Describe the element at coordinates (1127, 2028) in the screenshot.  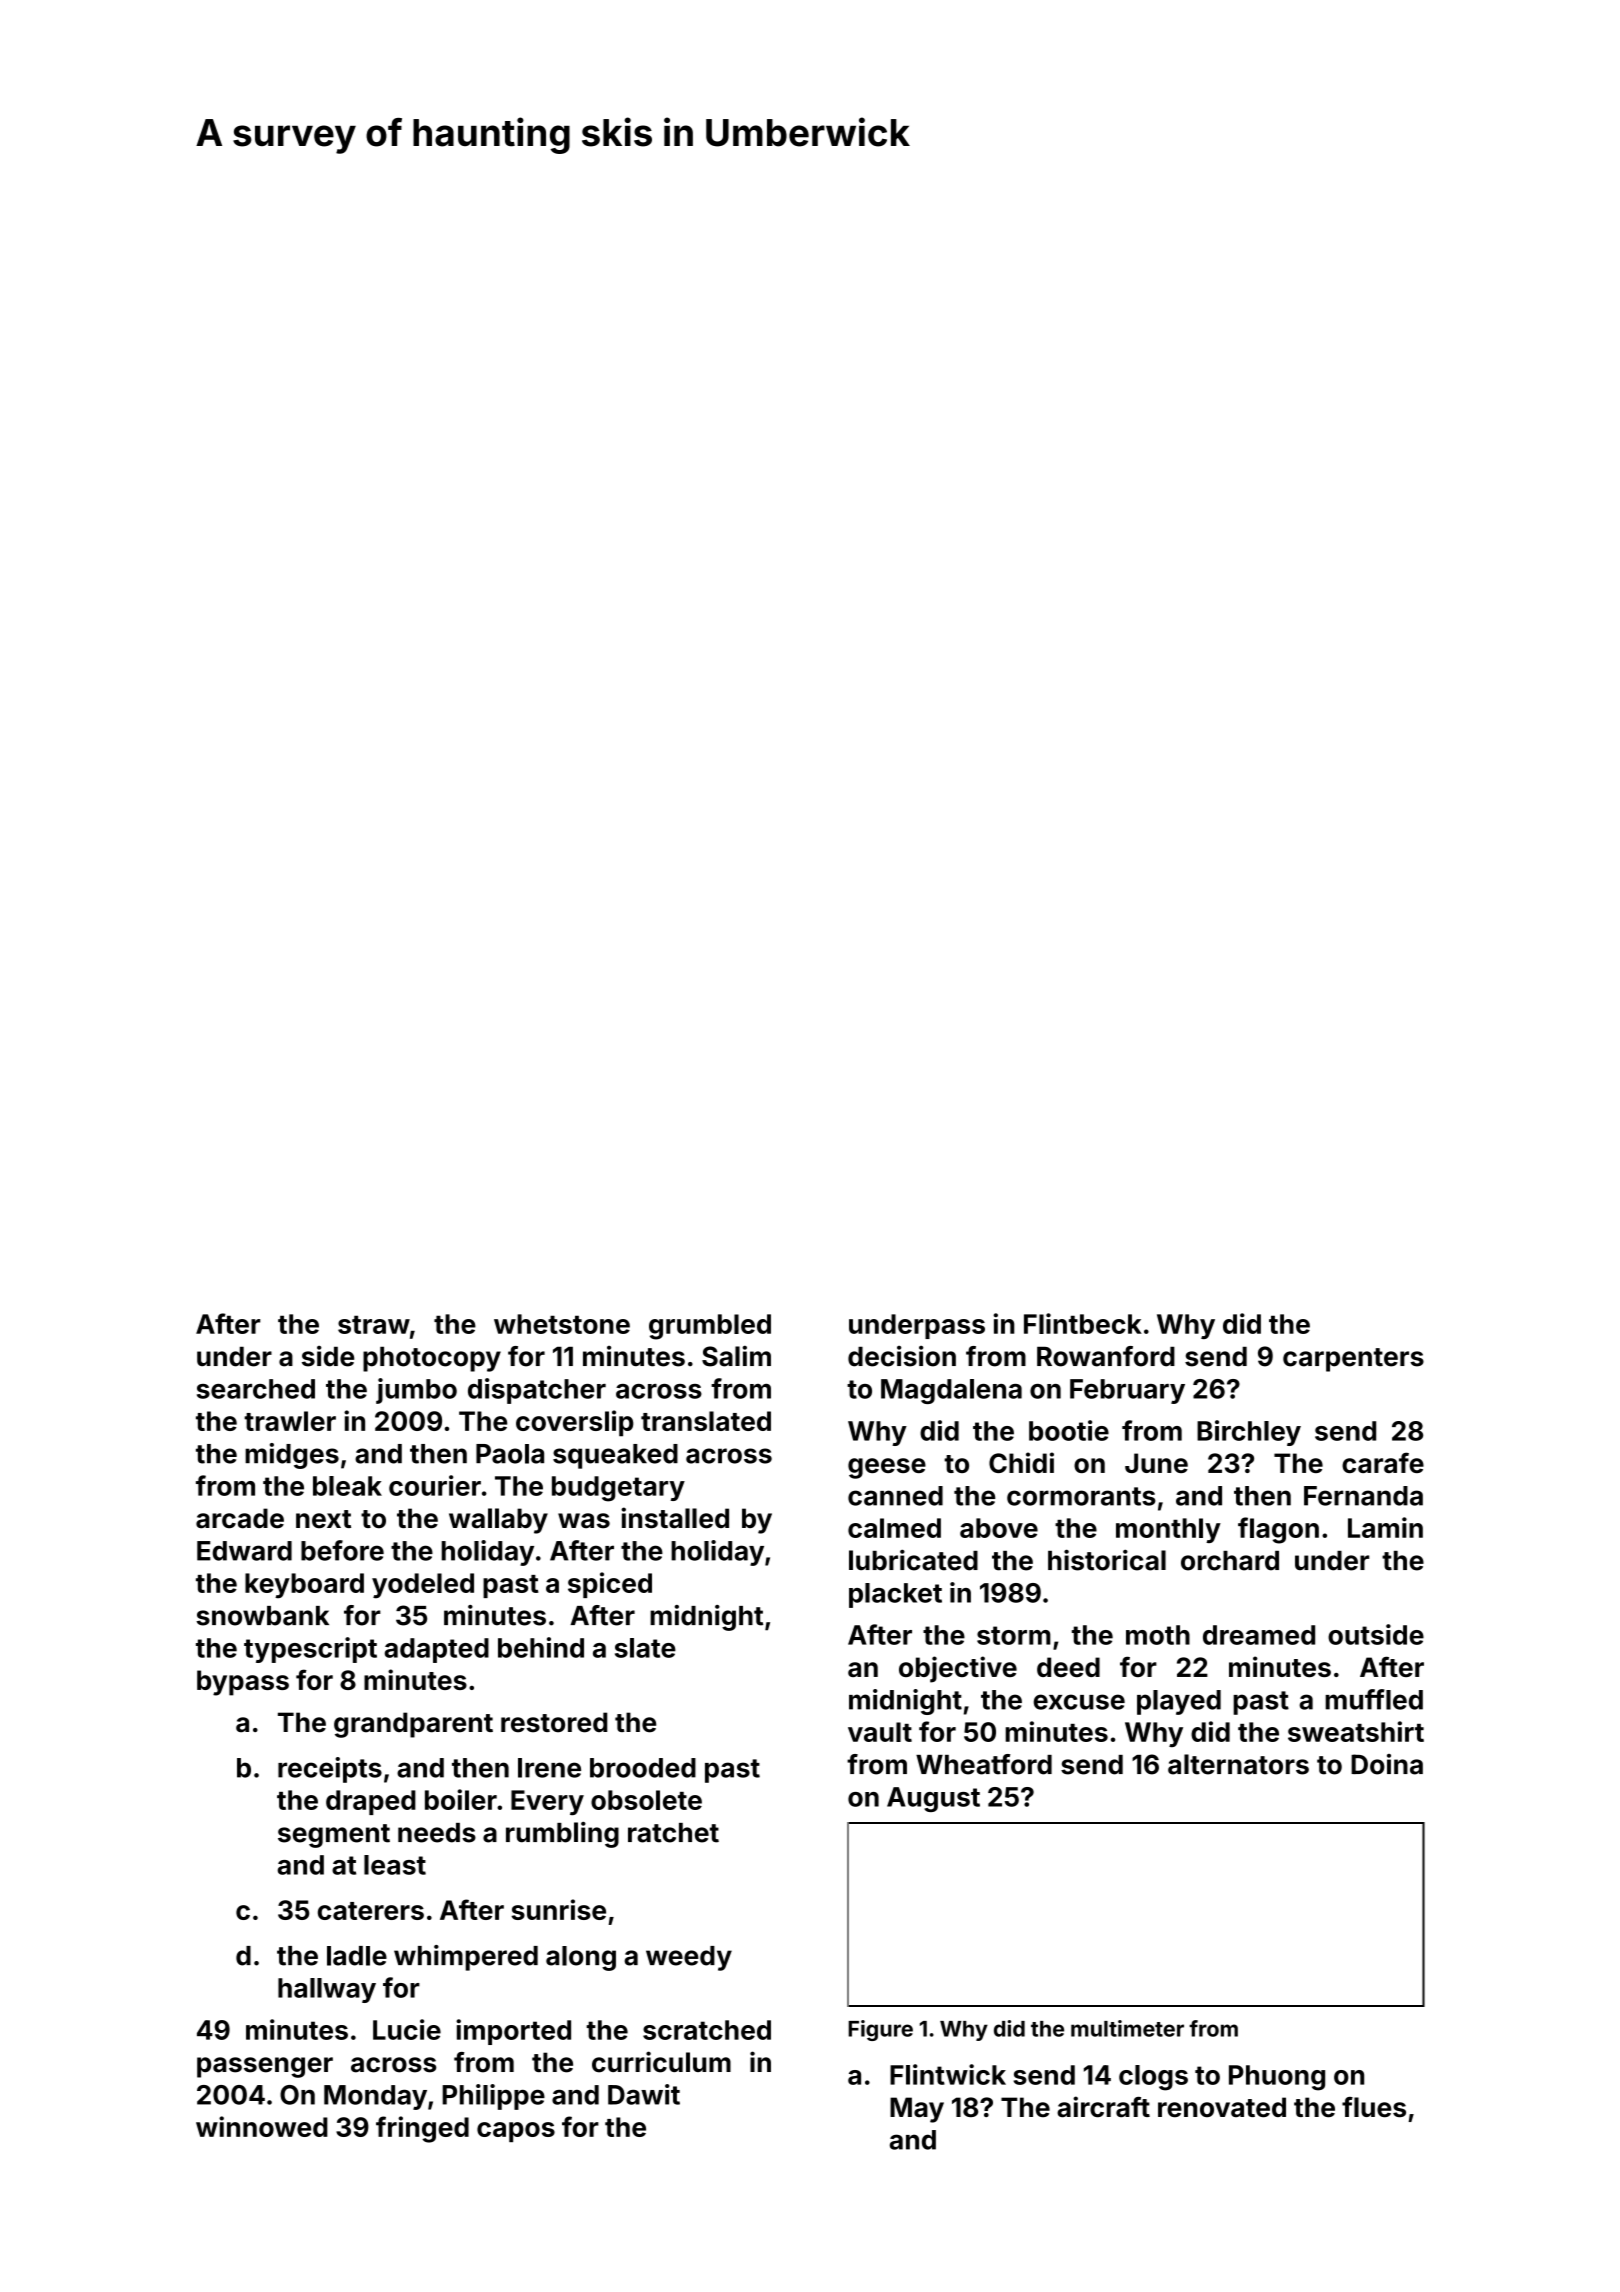
I see `multimeter` at that location.
